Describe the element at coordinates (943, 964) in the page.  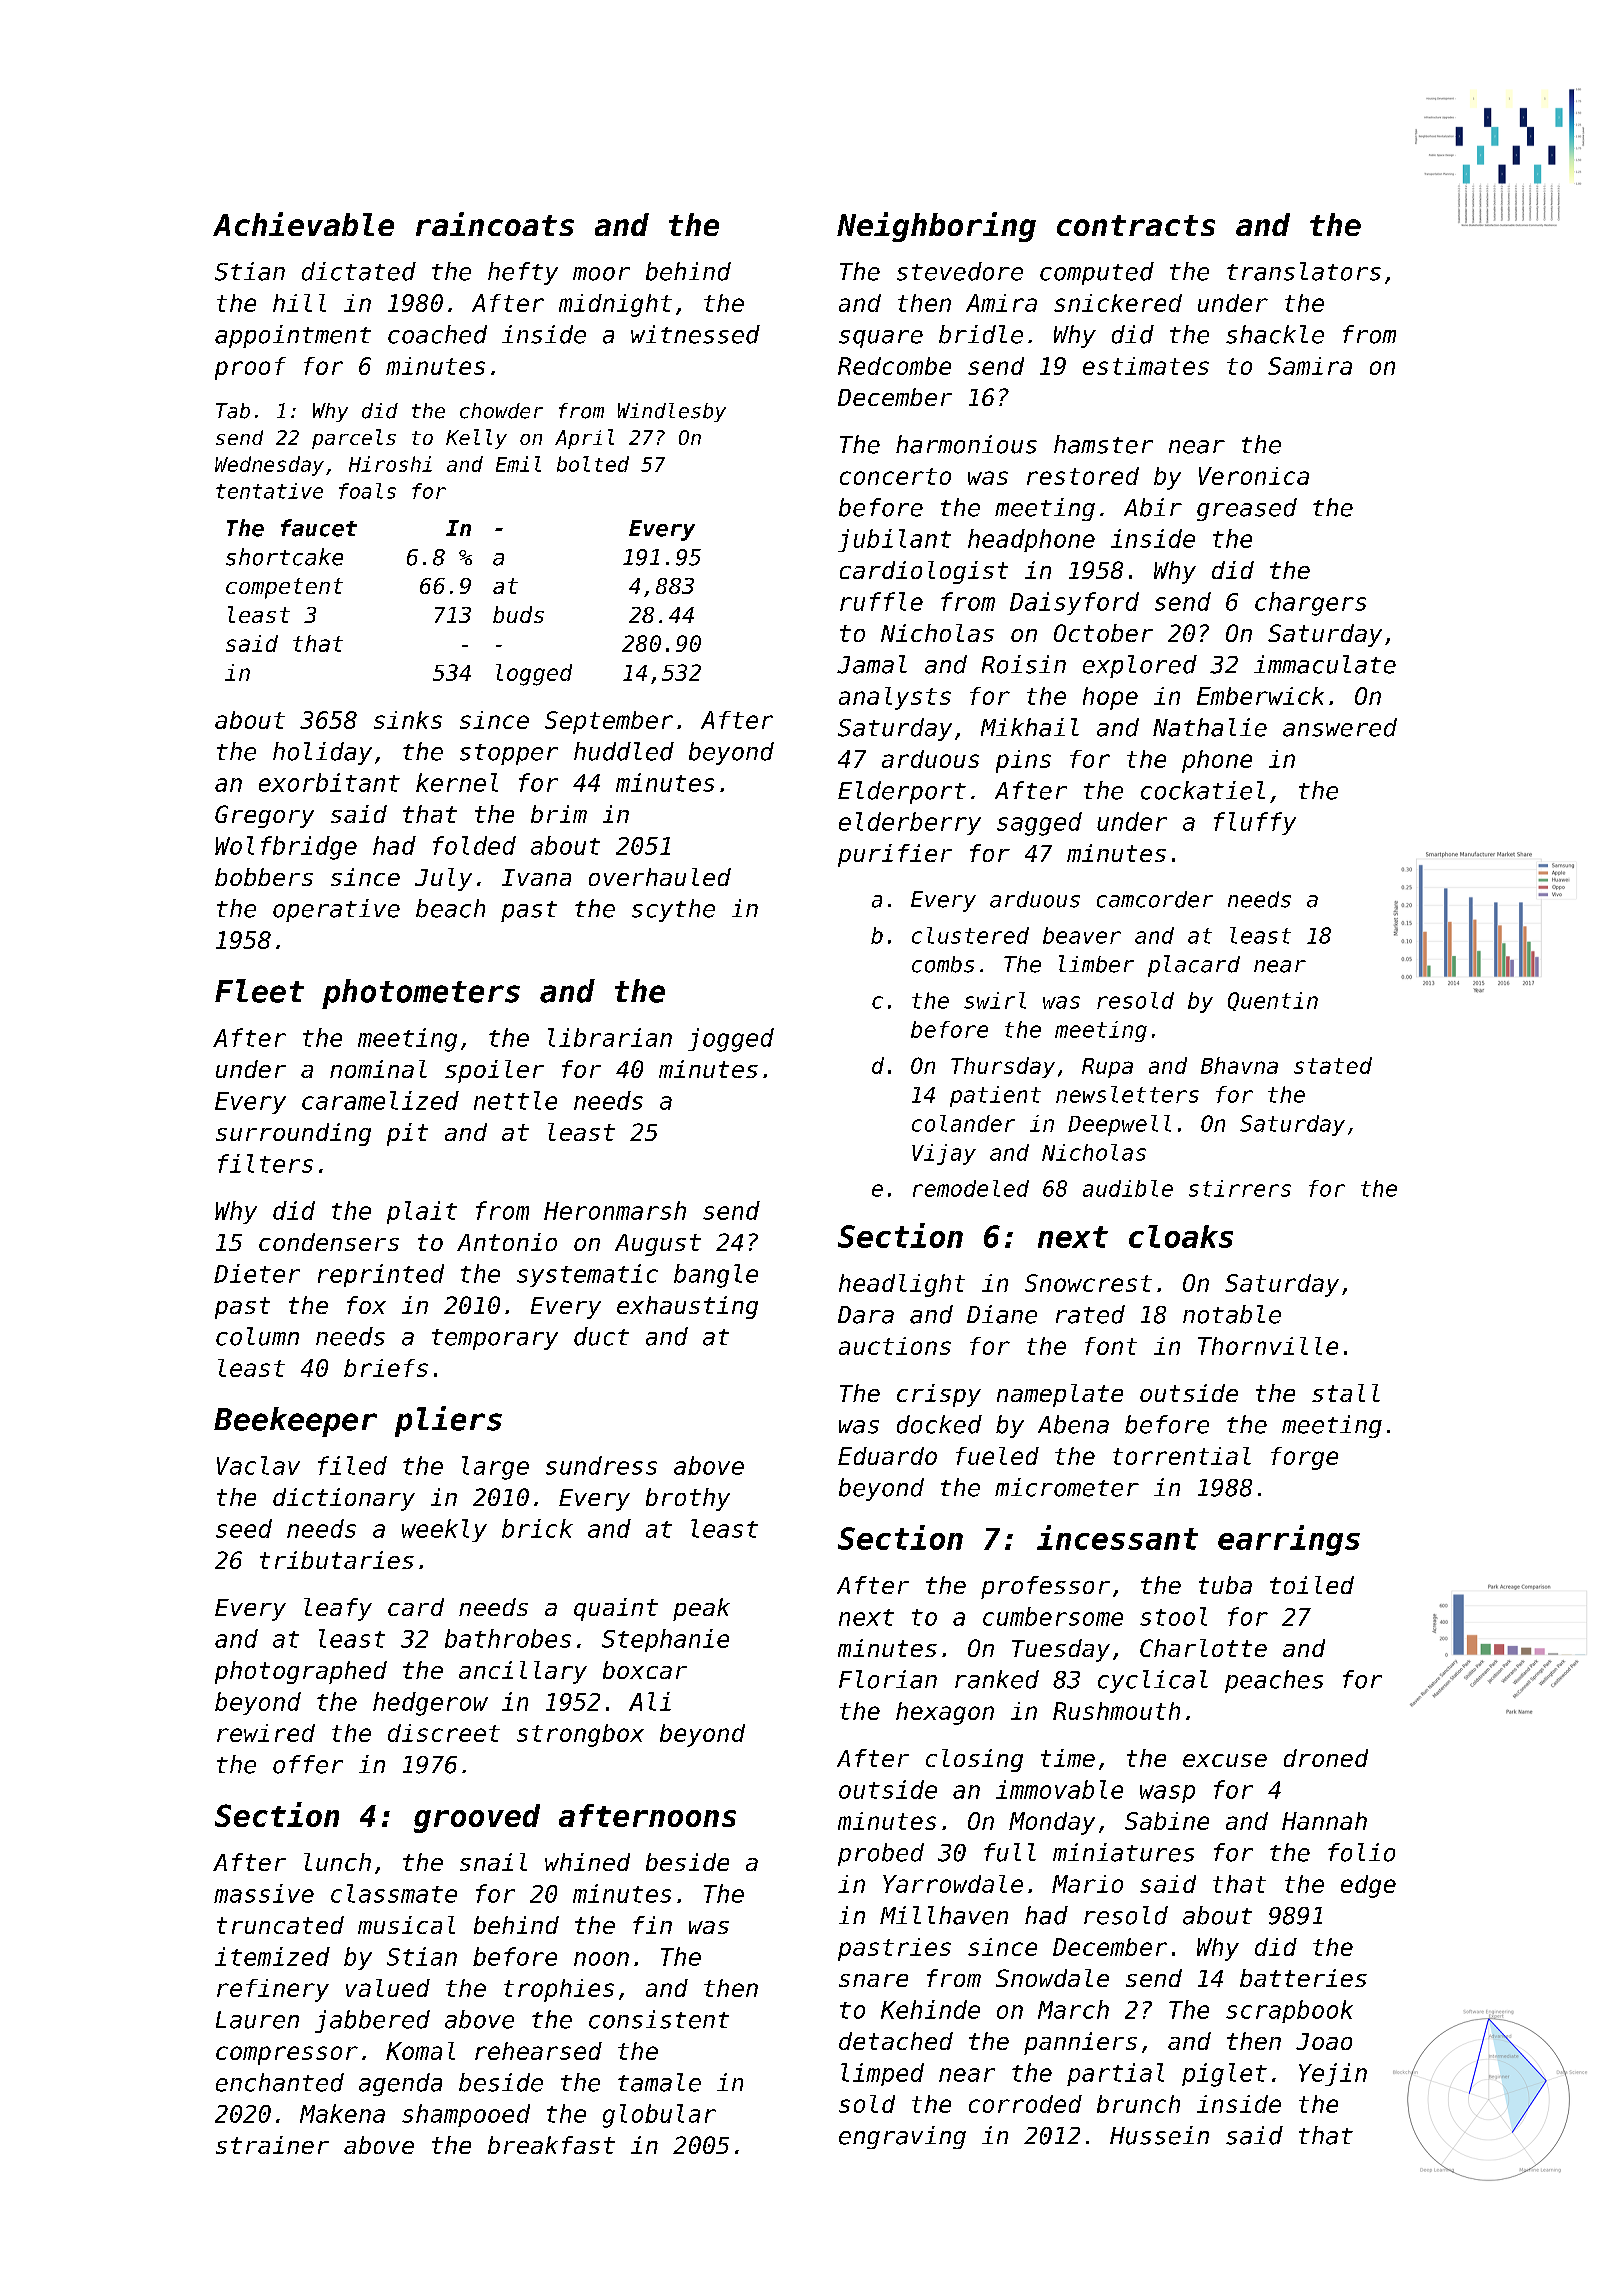
I see `combs` at that location.
